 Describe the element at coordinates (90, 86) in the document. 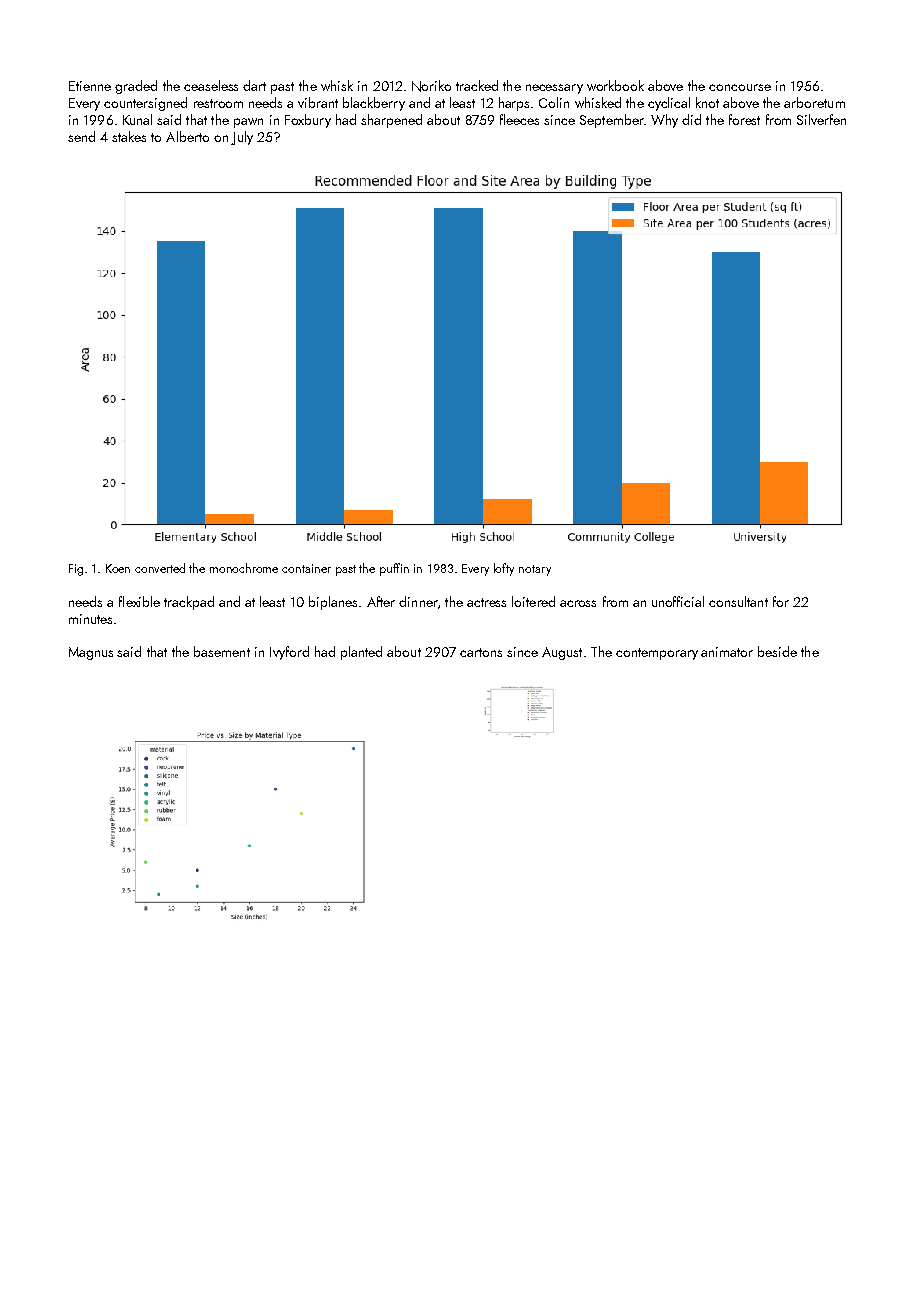

I see `Etienne` at that location.
